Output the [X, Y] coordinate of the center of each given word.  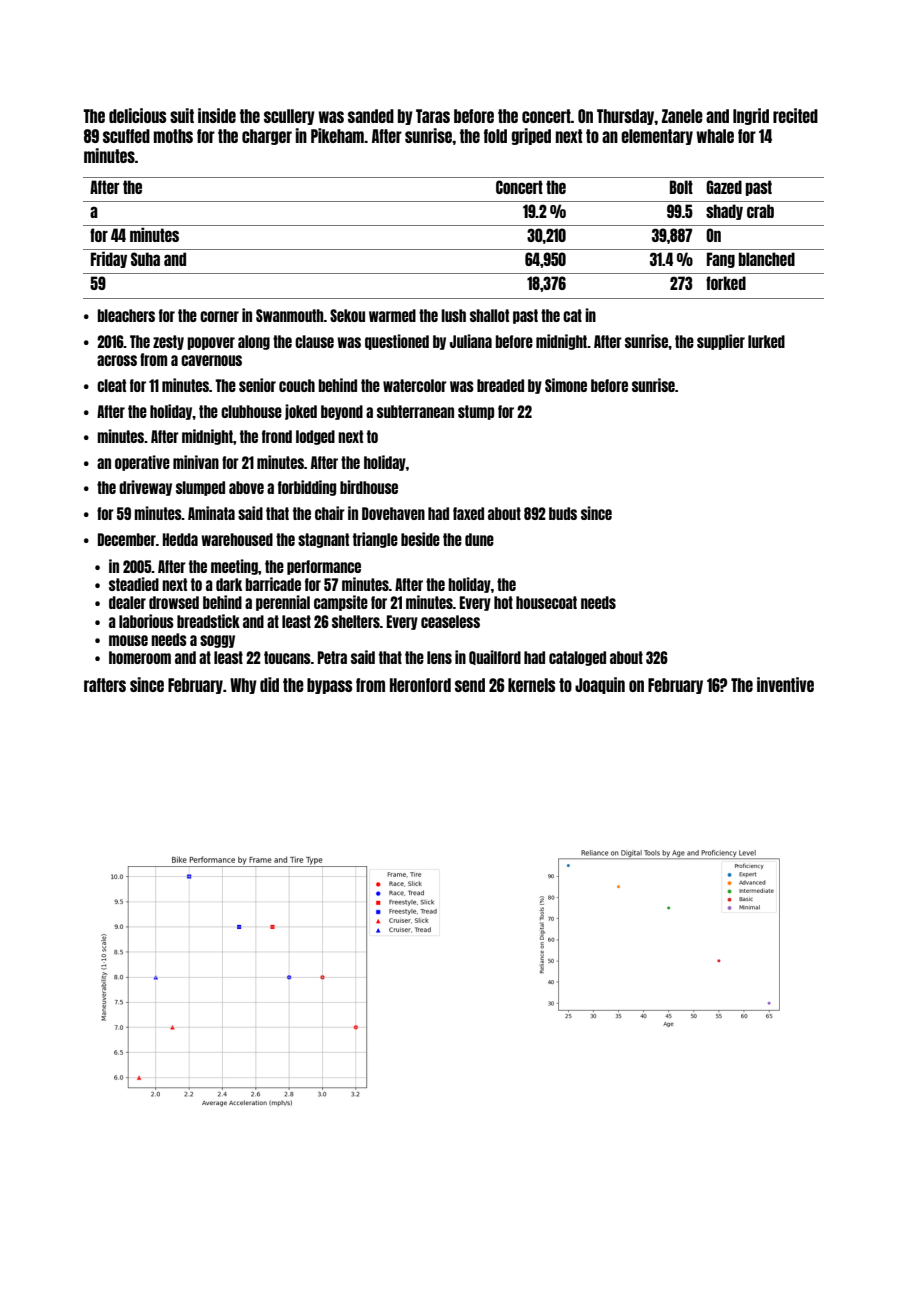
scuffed [126, 136]
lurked [766, 341]
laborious [146, 621]
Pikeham [337, 135]
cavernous [211, 360]
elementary [657, 137]
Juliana [471, 341]
